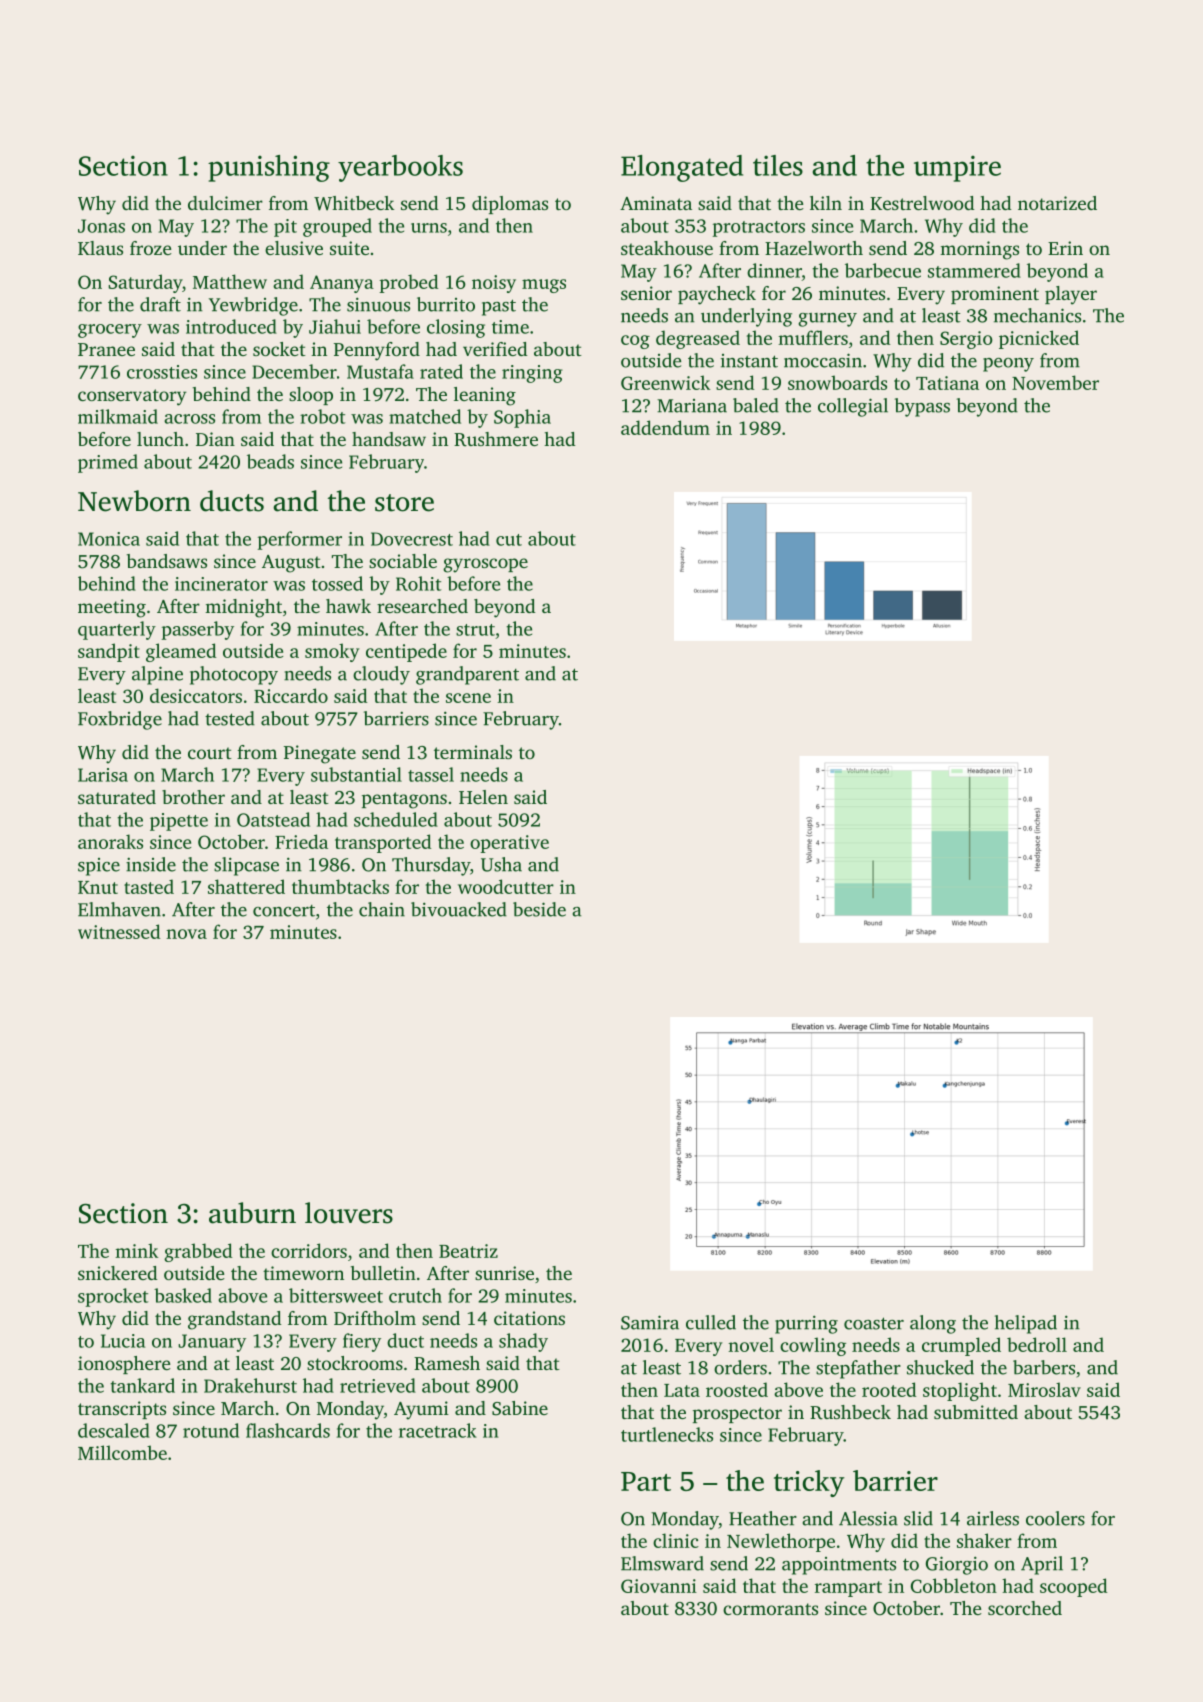 This screenshot has height=1702, width=1203. Describe the element at coordinates (826, 203) in the screenshot. I see `kiln` at that location.
